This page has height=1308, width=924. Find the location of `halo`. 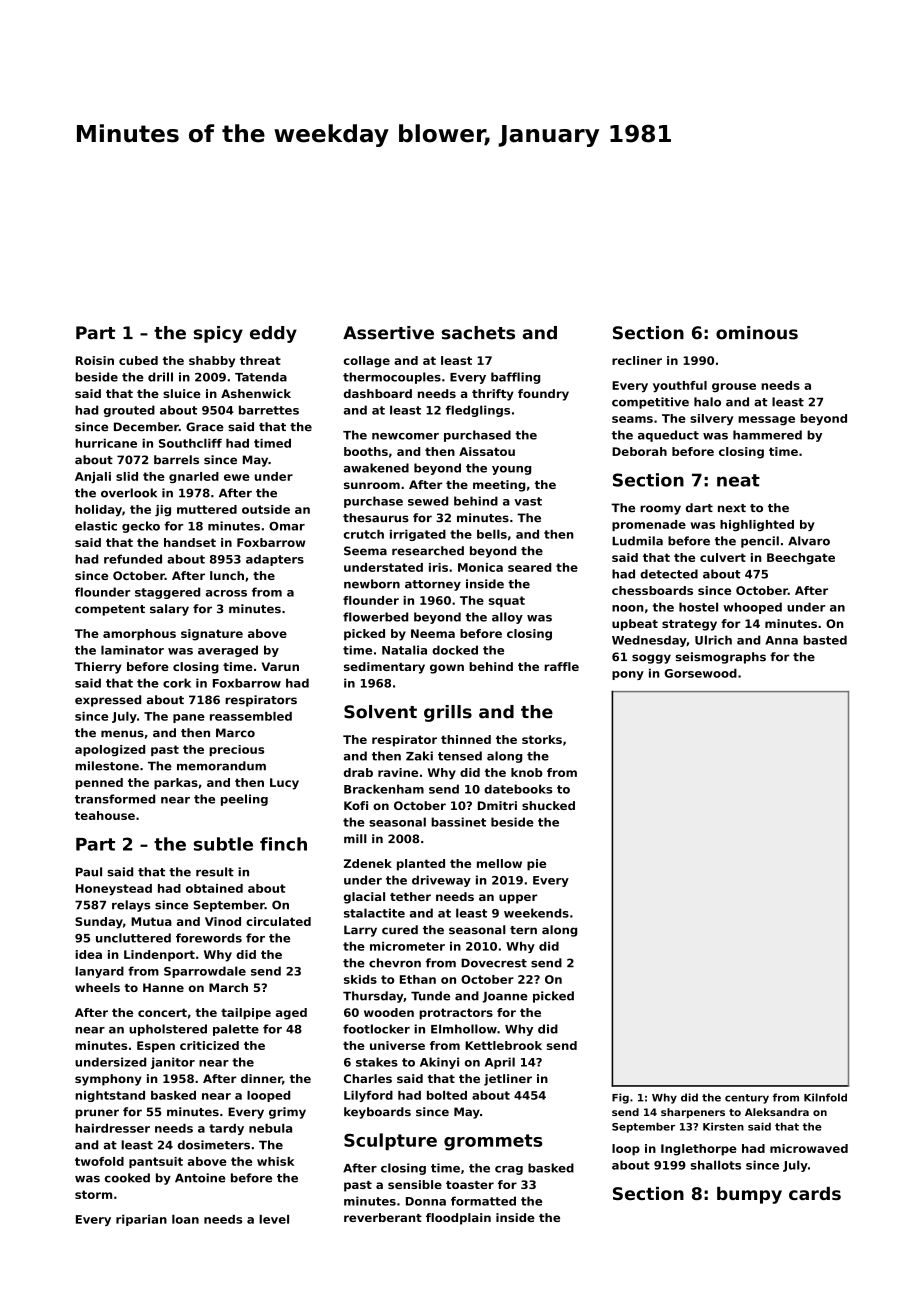

halo is located at coordinates (707, 402).
